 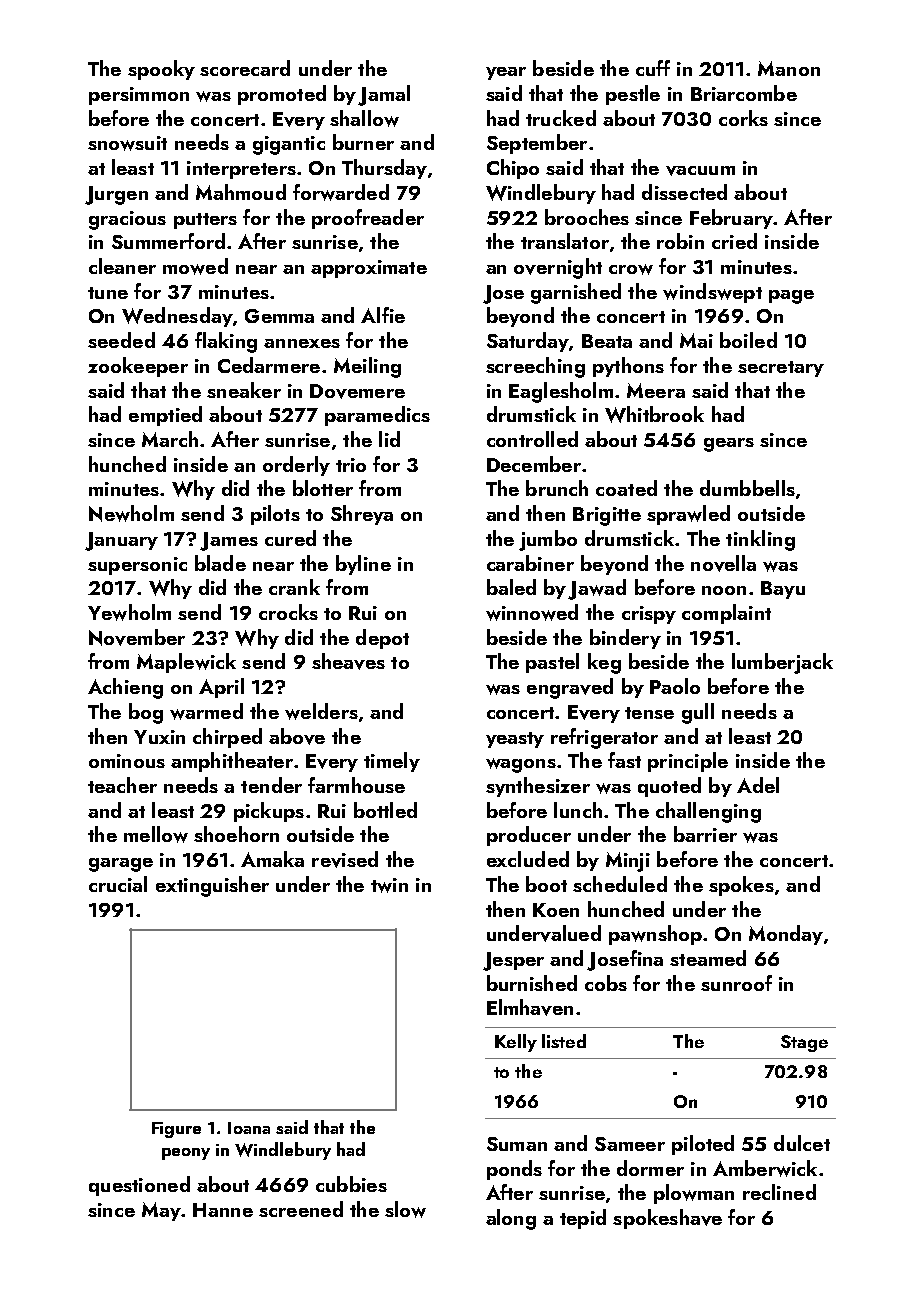 I want to click on twin, so click(x=389, y=885).
